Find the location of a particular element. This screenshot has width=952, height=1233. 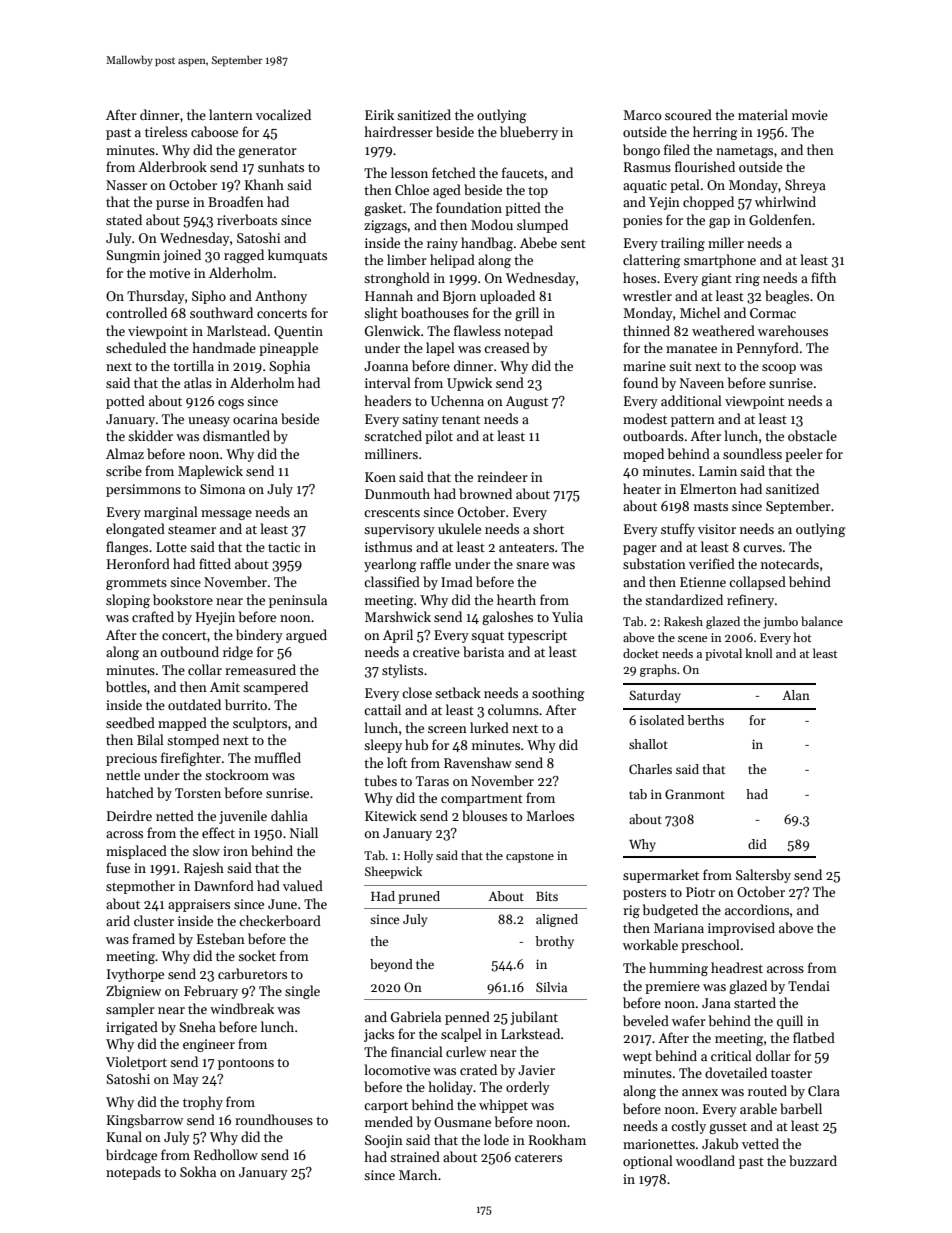

aligned is located at coordinates (557, 920).
